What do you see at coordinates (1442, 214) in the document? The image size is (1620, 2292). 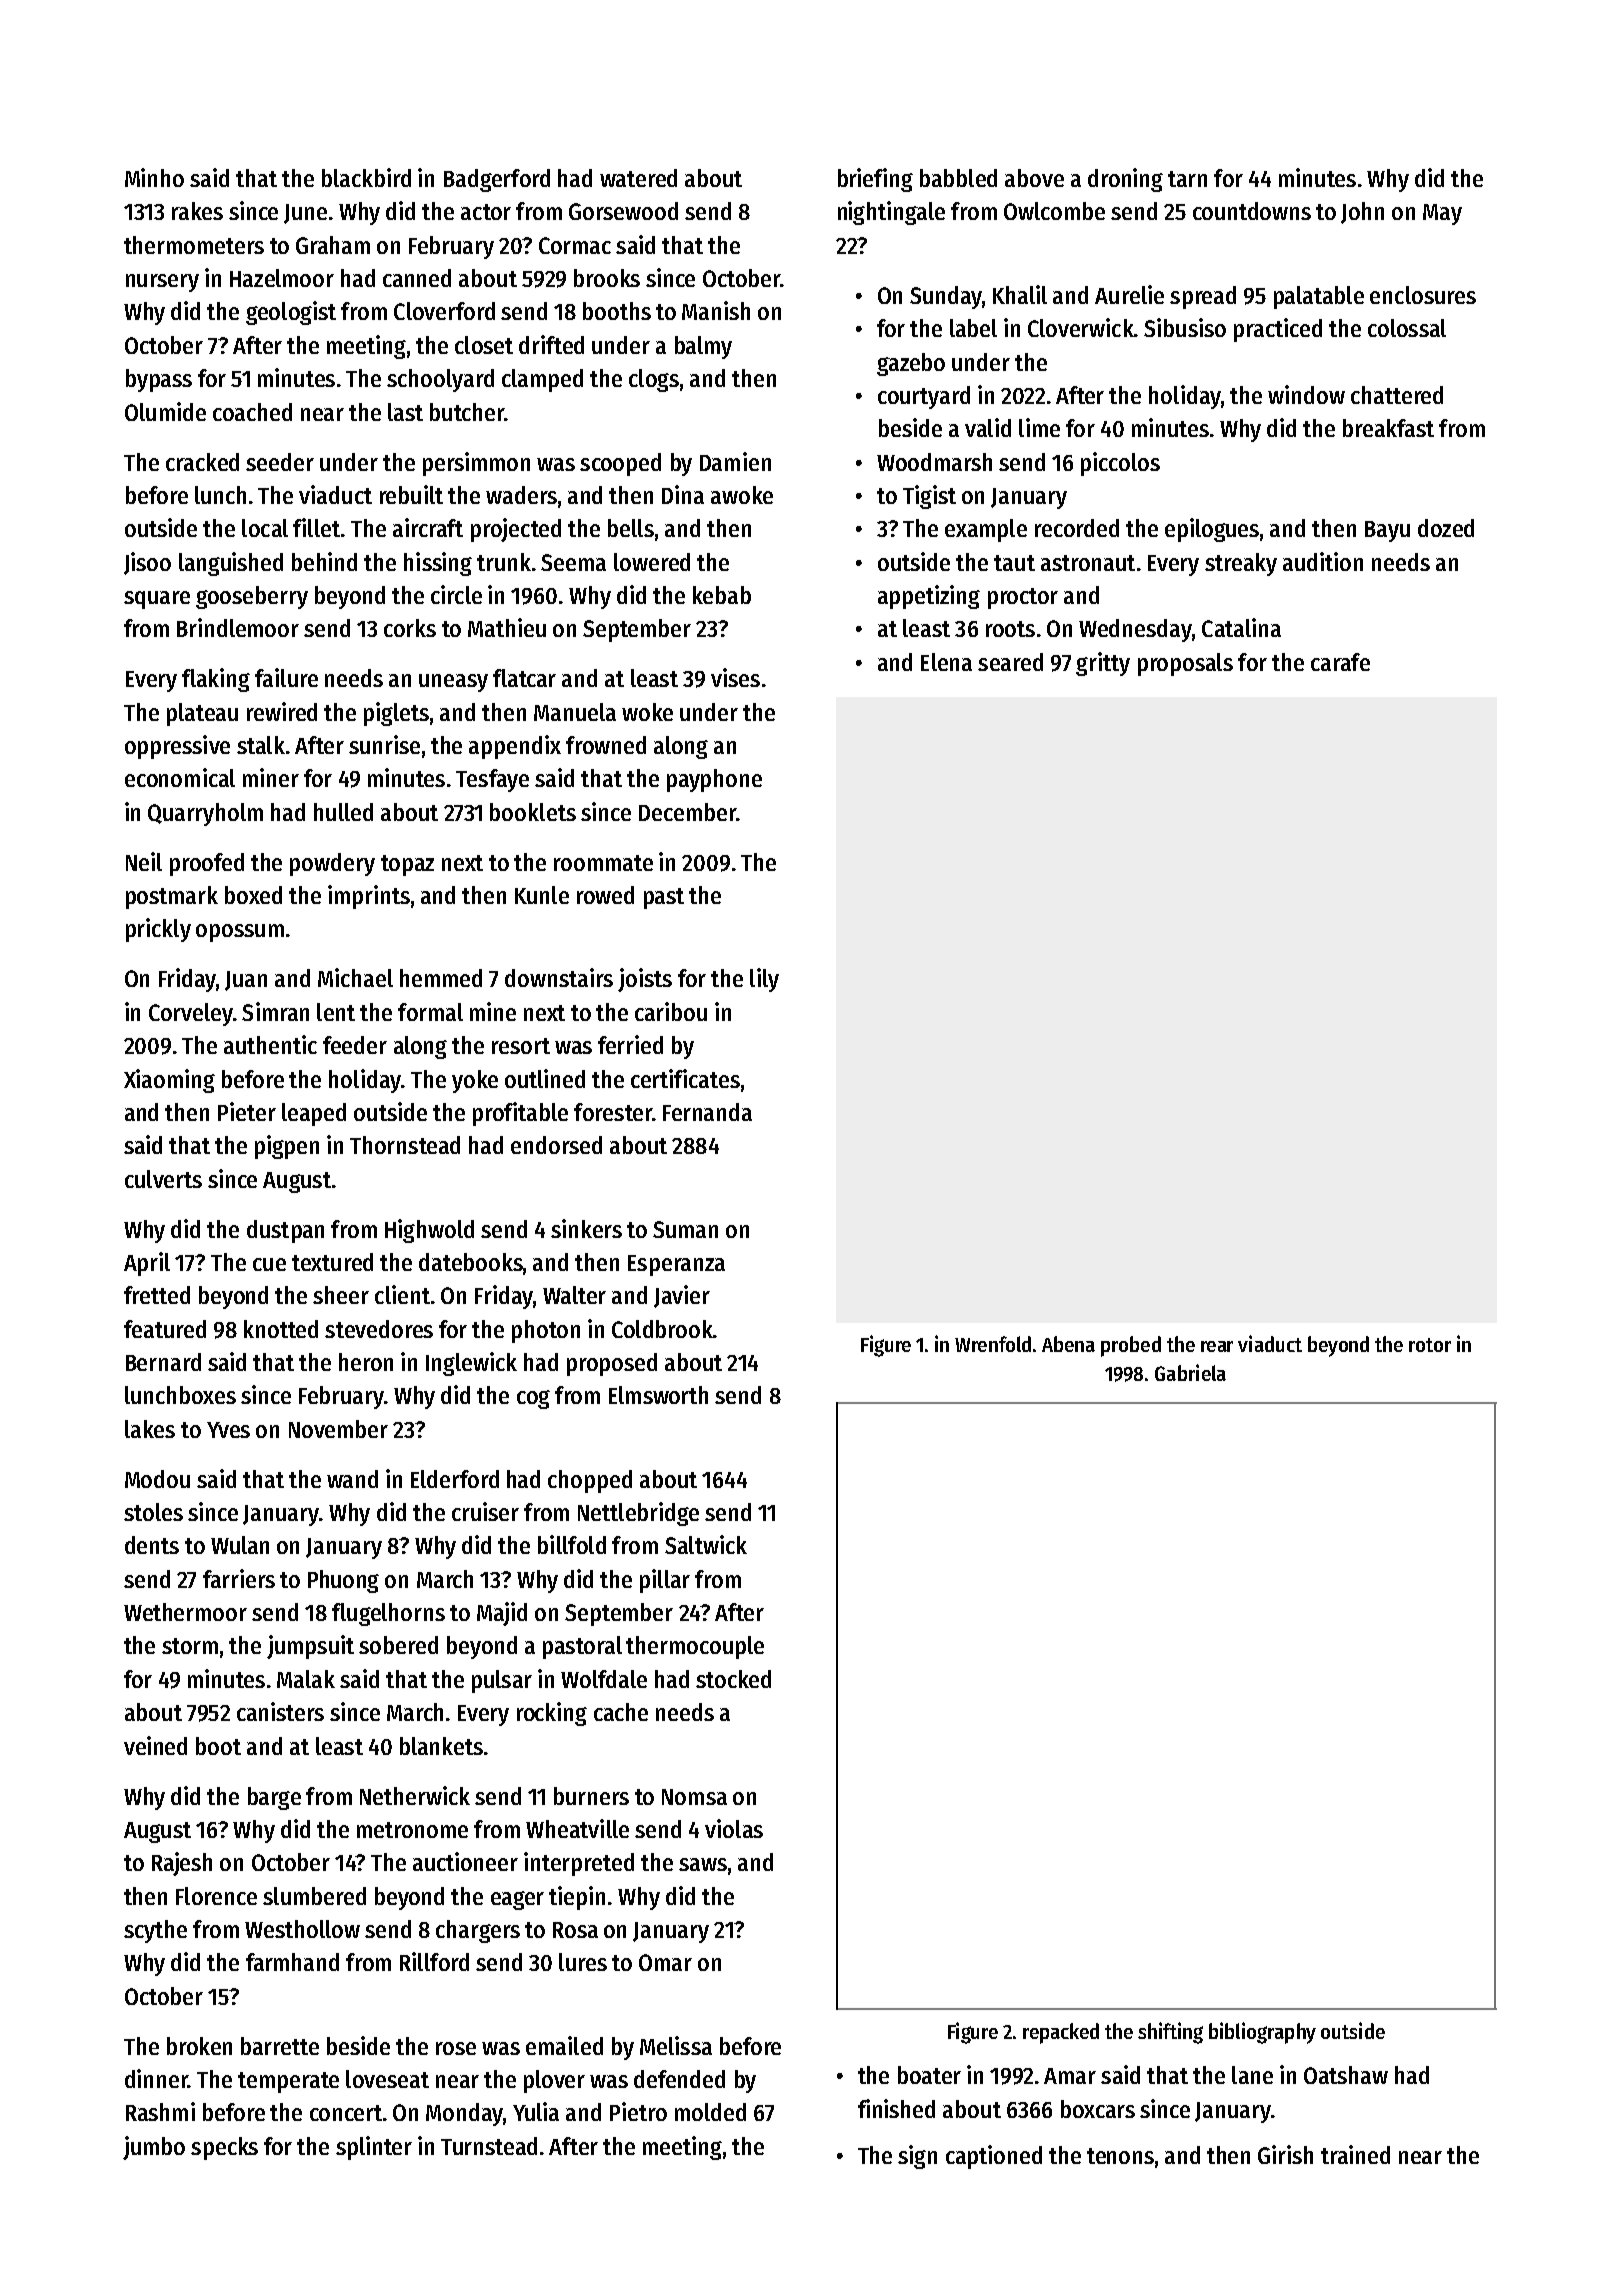 I see `May` at bounding box center [1442, 214].
